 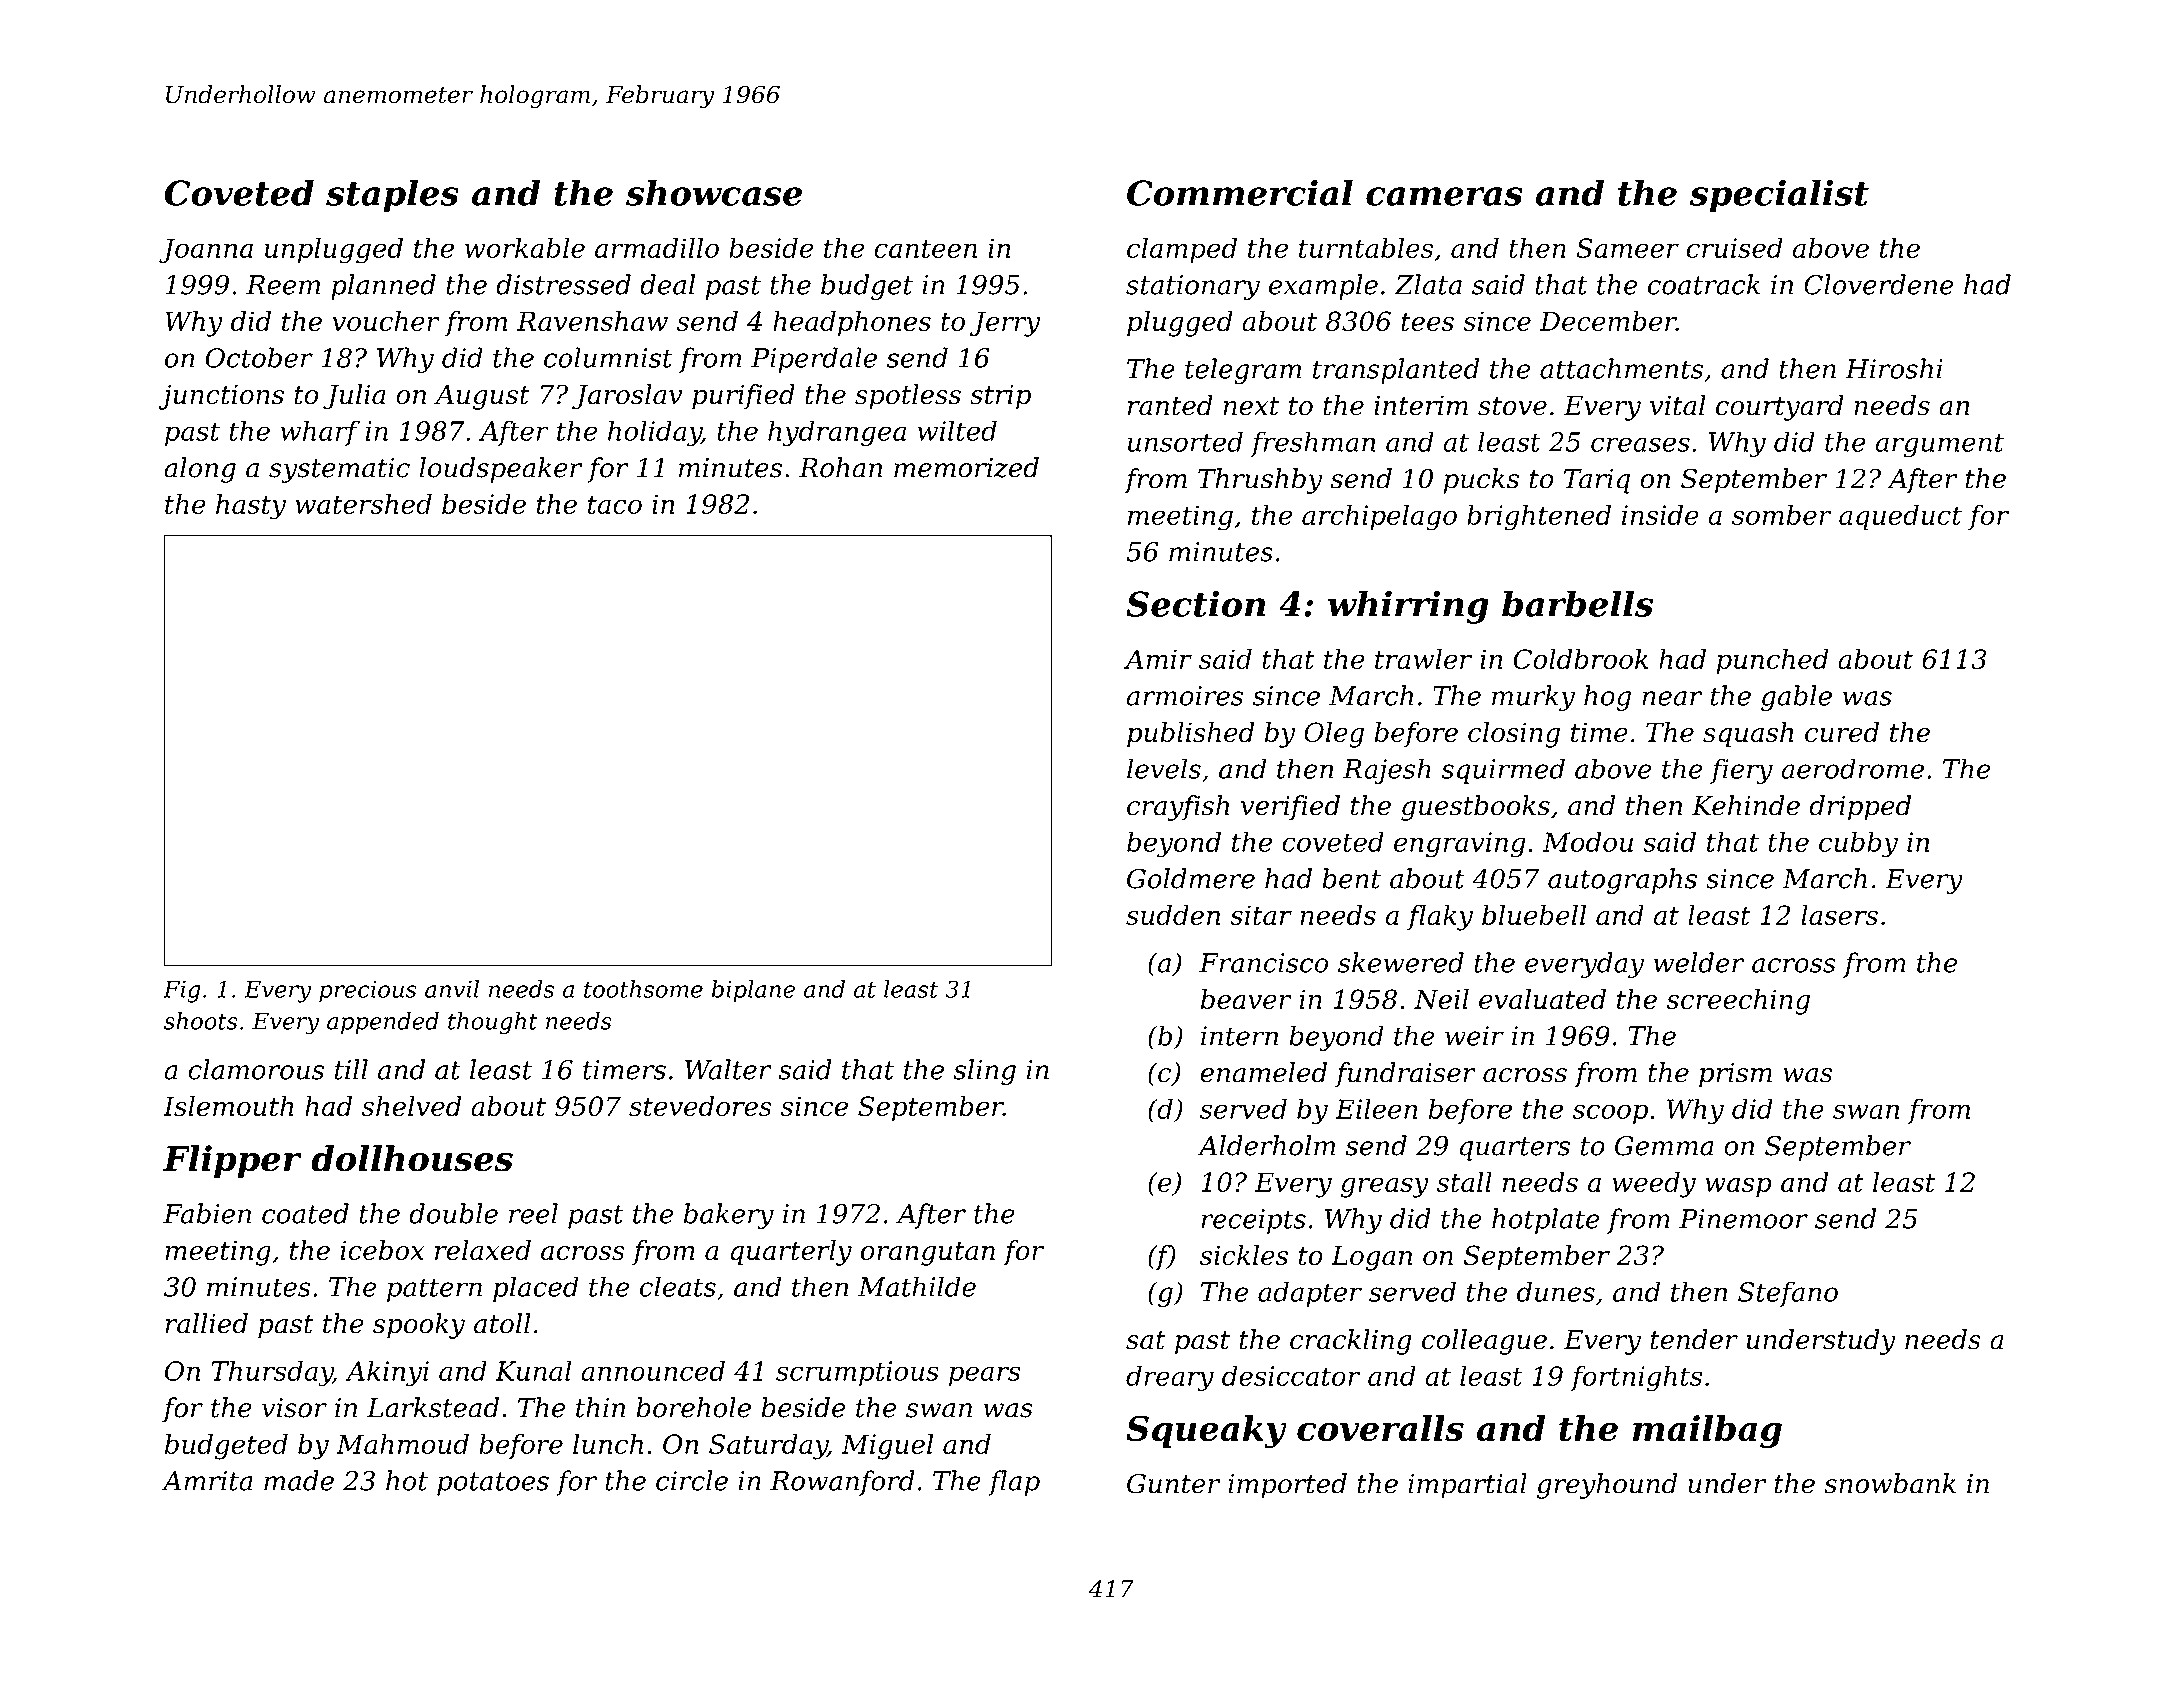 What do you see at coordinates (305, 1213) in the screenshot?
I see `coated` at bounding box center [305, 1213].
